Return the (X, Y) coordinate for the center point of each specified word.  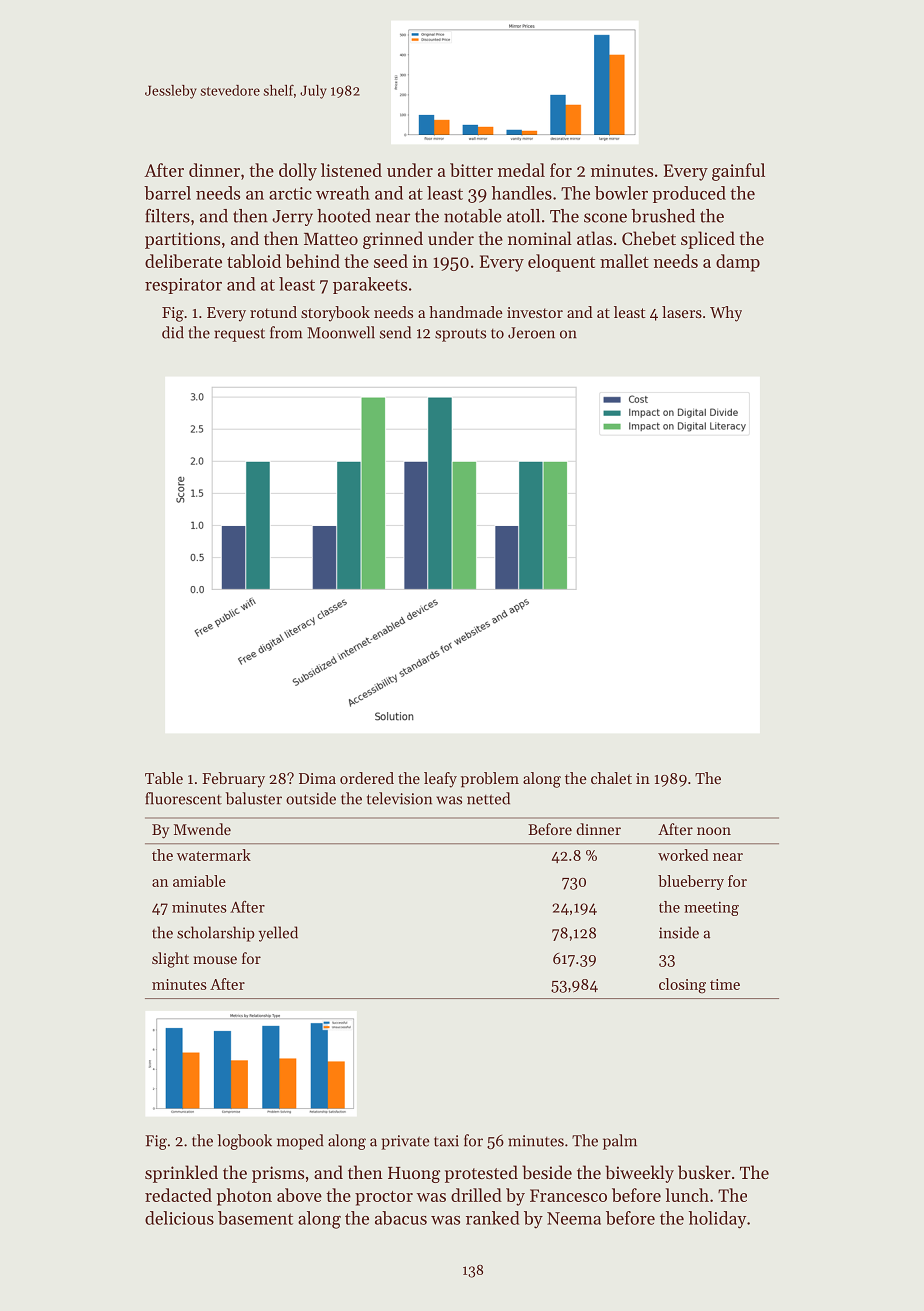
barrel (167, 193)
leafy (440, 780)
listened (351, 170)
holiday (717, 1220)
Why (726, 314)
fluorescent (183, 798)
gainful (738, 172)
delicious (179, 1218)
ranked (493, 1218)
